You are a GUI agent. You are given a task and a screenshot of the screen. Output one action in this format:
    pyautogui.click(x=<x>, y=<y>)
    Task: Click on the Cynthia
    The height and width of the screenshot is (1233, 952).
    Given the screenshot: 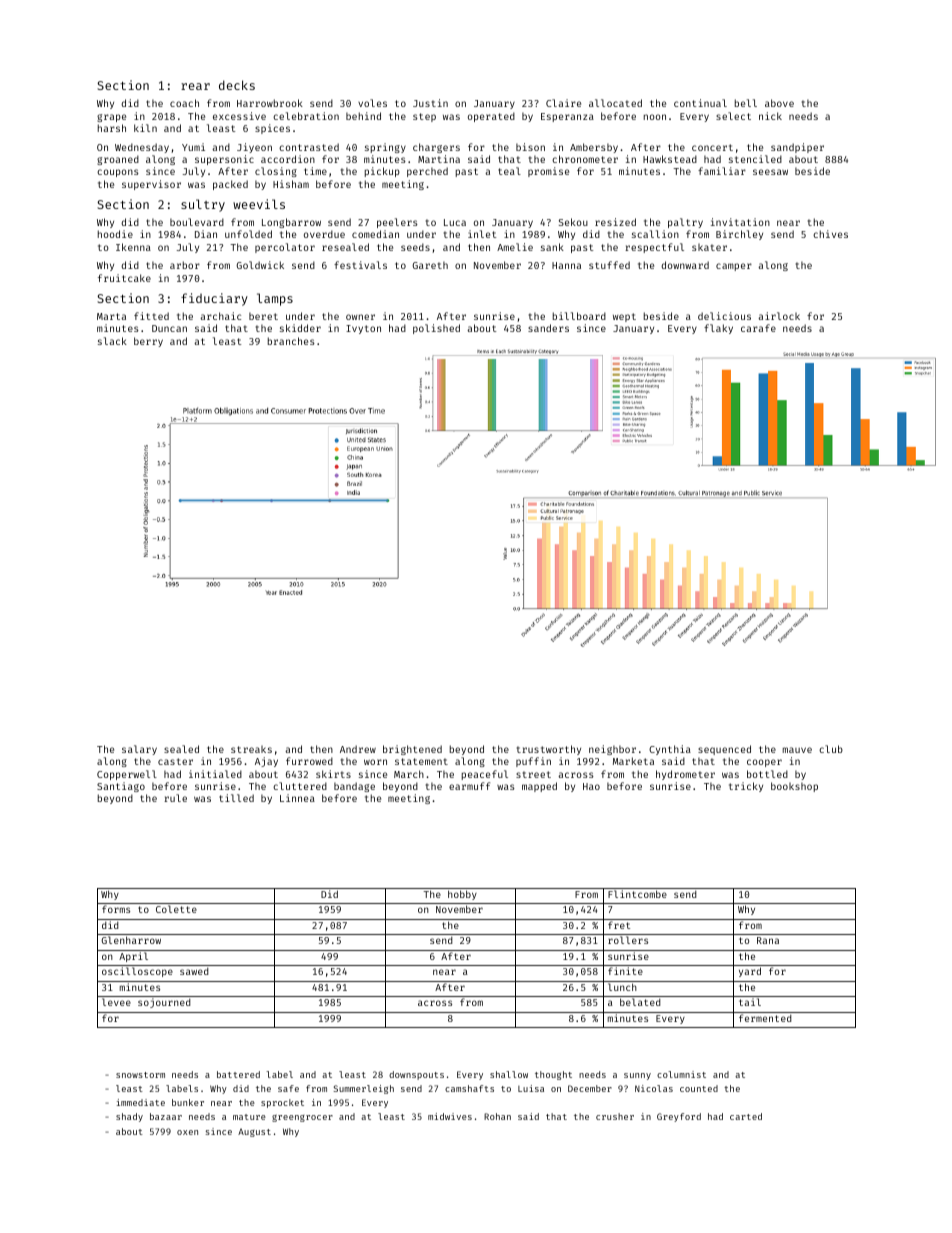 What is the action you would take?
    pyautogui.click(x=670, y=750)
